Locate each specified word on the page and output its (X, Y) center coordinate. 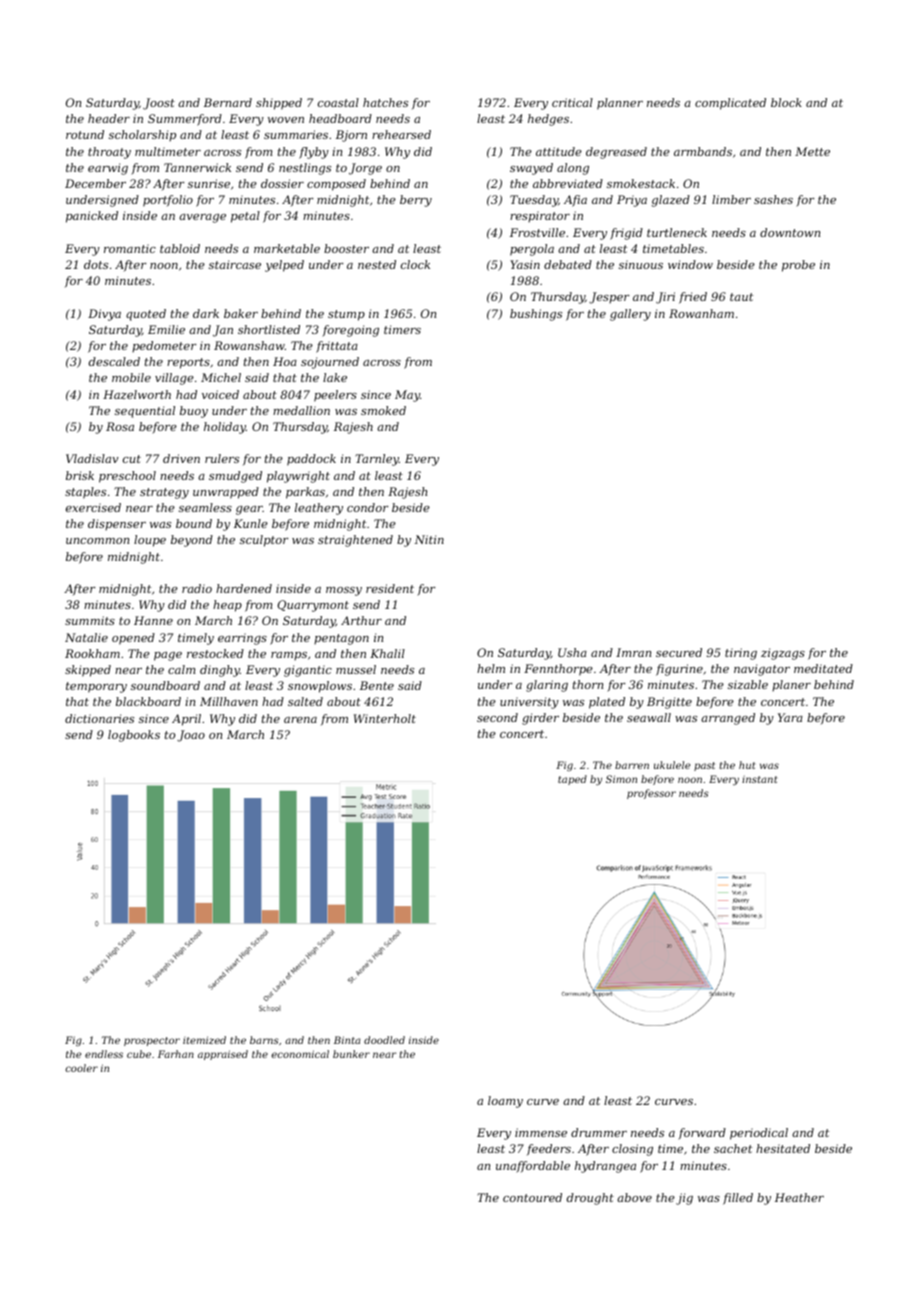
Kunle (251, 523)
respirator (540, 216)
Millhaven (229, 701)
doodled (384, 1040)
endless (104, 1054)
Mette (812, 151)
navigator (762, 670)
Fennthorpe (558, 670)
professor (651, 794)
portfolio (168, 201)
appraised (223, 1055)
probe (798, 266)
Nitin (429, 539)
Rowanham (701, 313)
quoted (146, 315)
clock (415, 264)
